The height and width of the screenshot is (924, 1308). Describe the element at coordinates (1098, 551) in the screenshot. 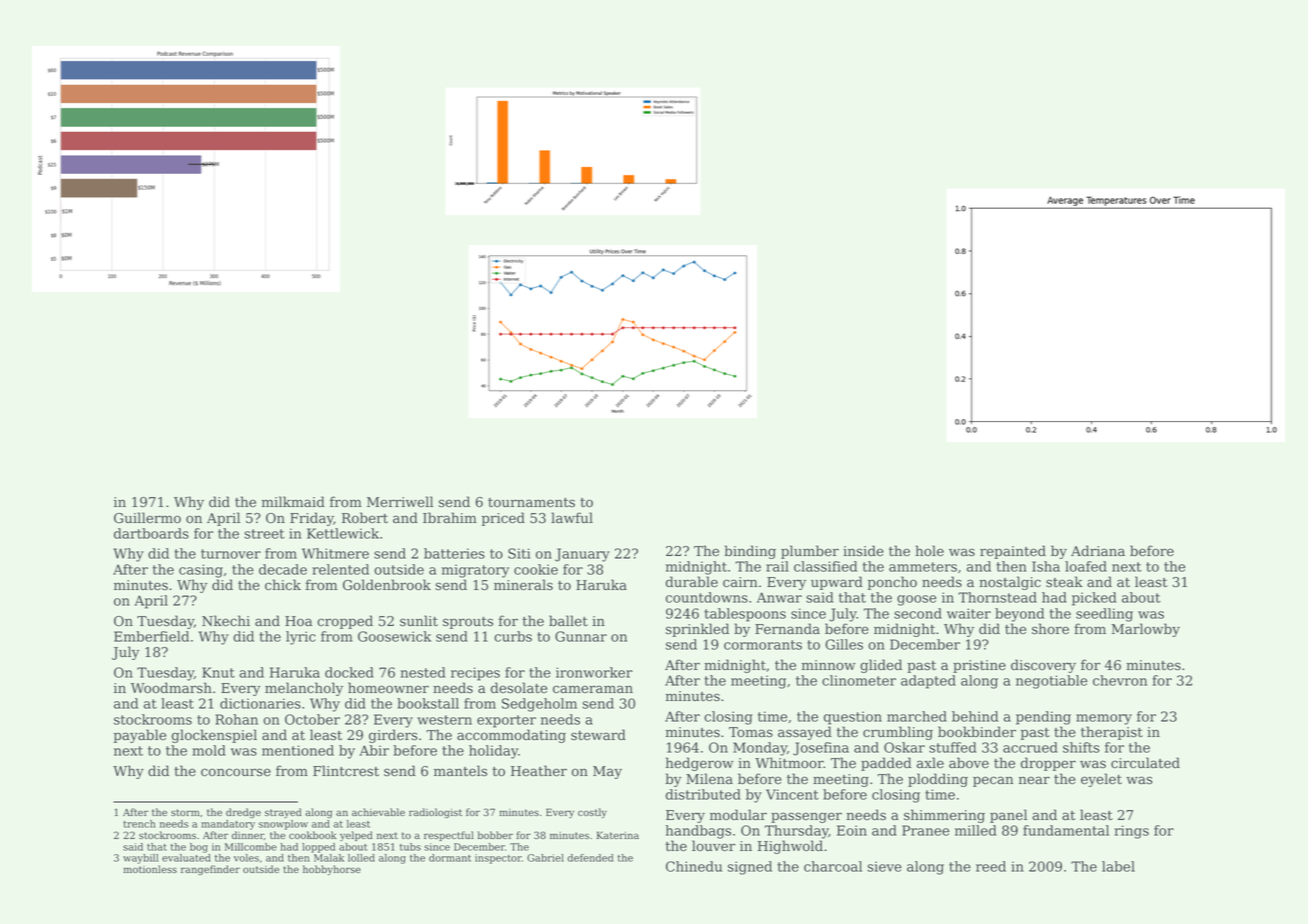

I see `Adriana` at that location.
